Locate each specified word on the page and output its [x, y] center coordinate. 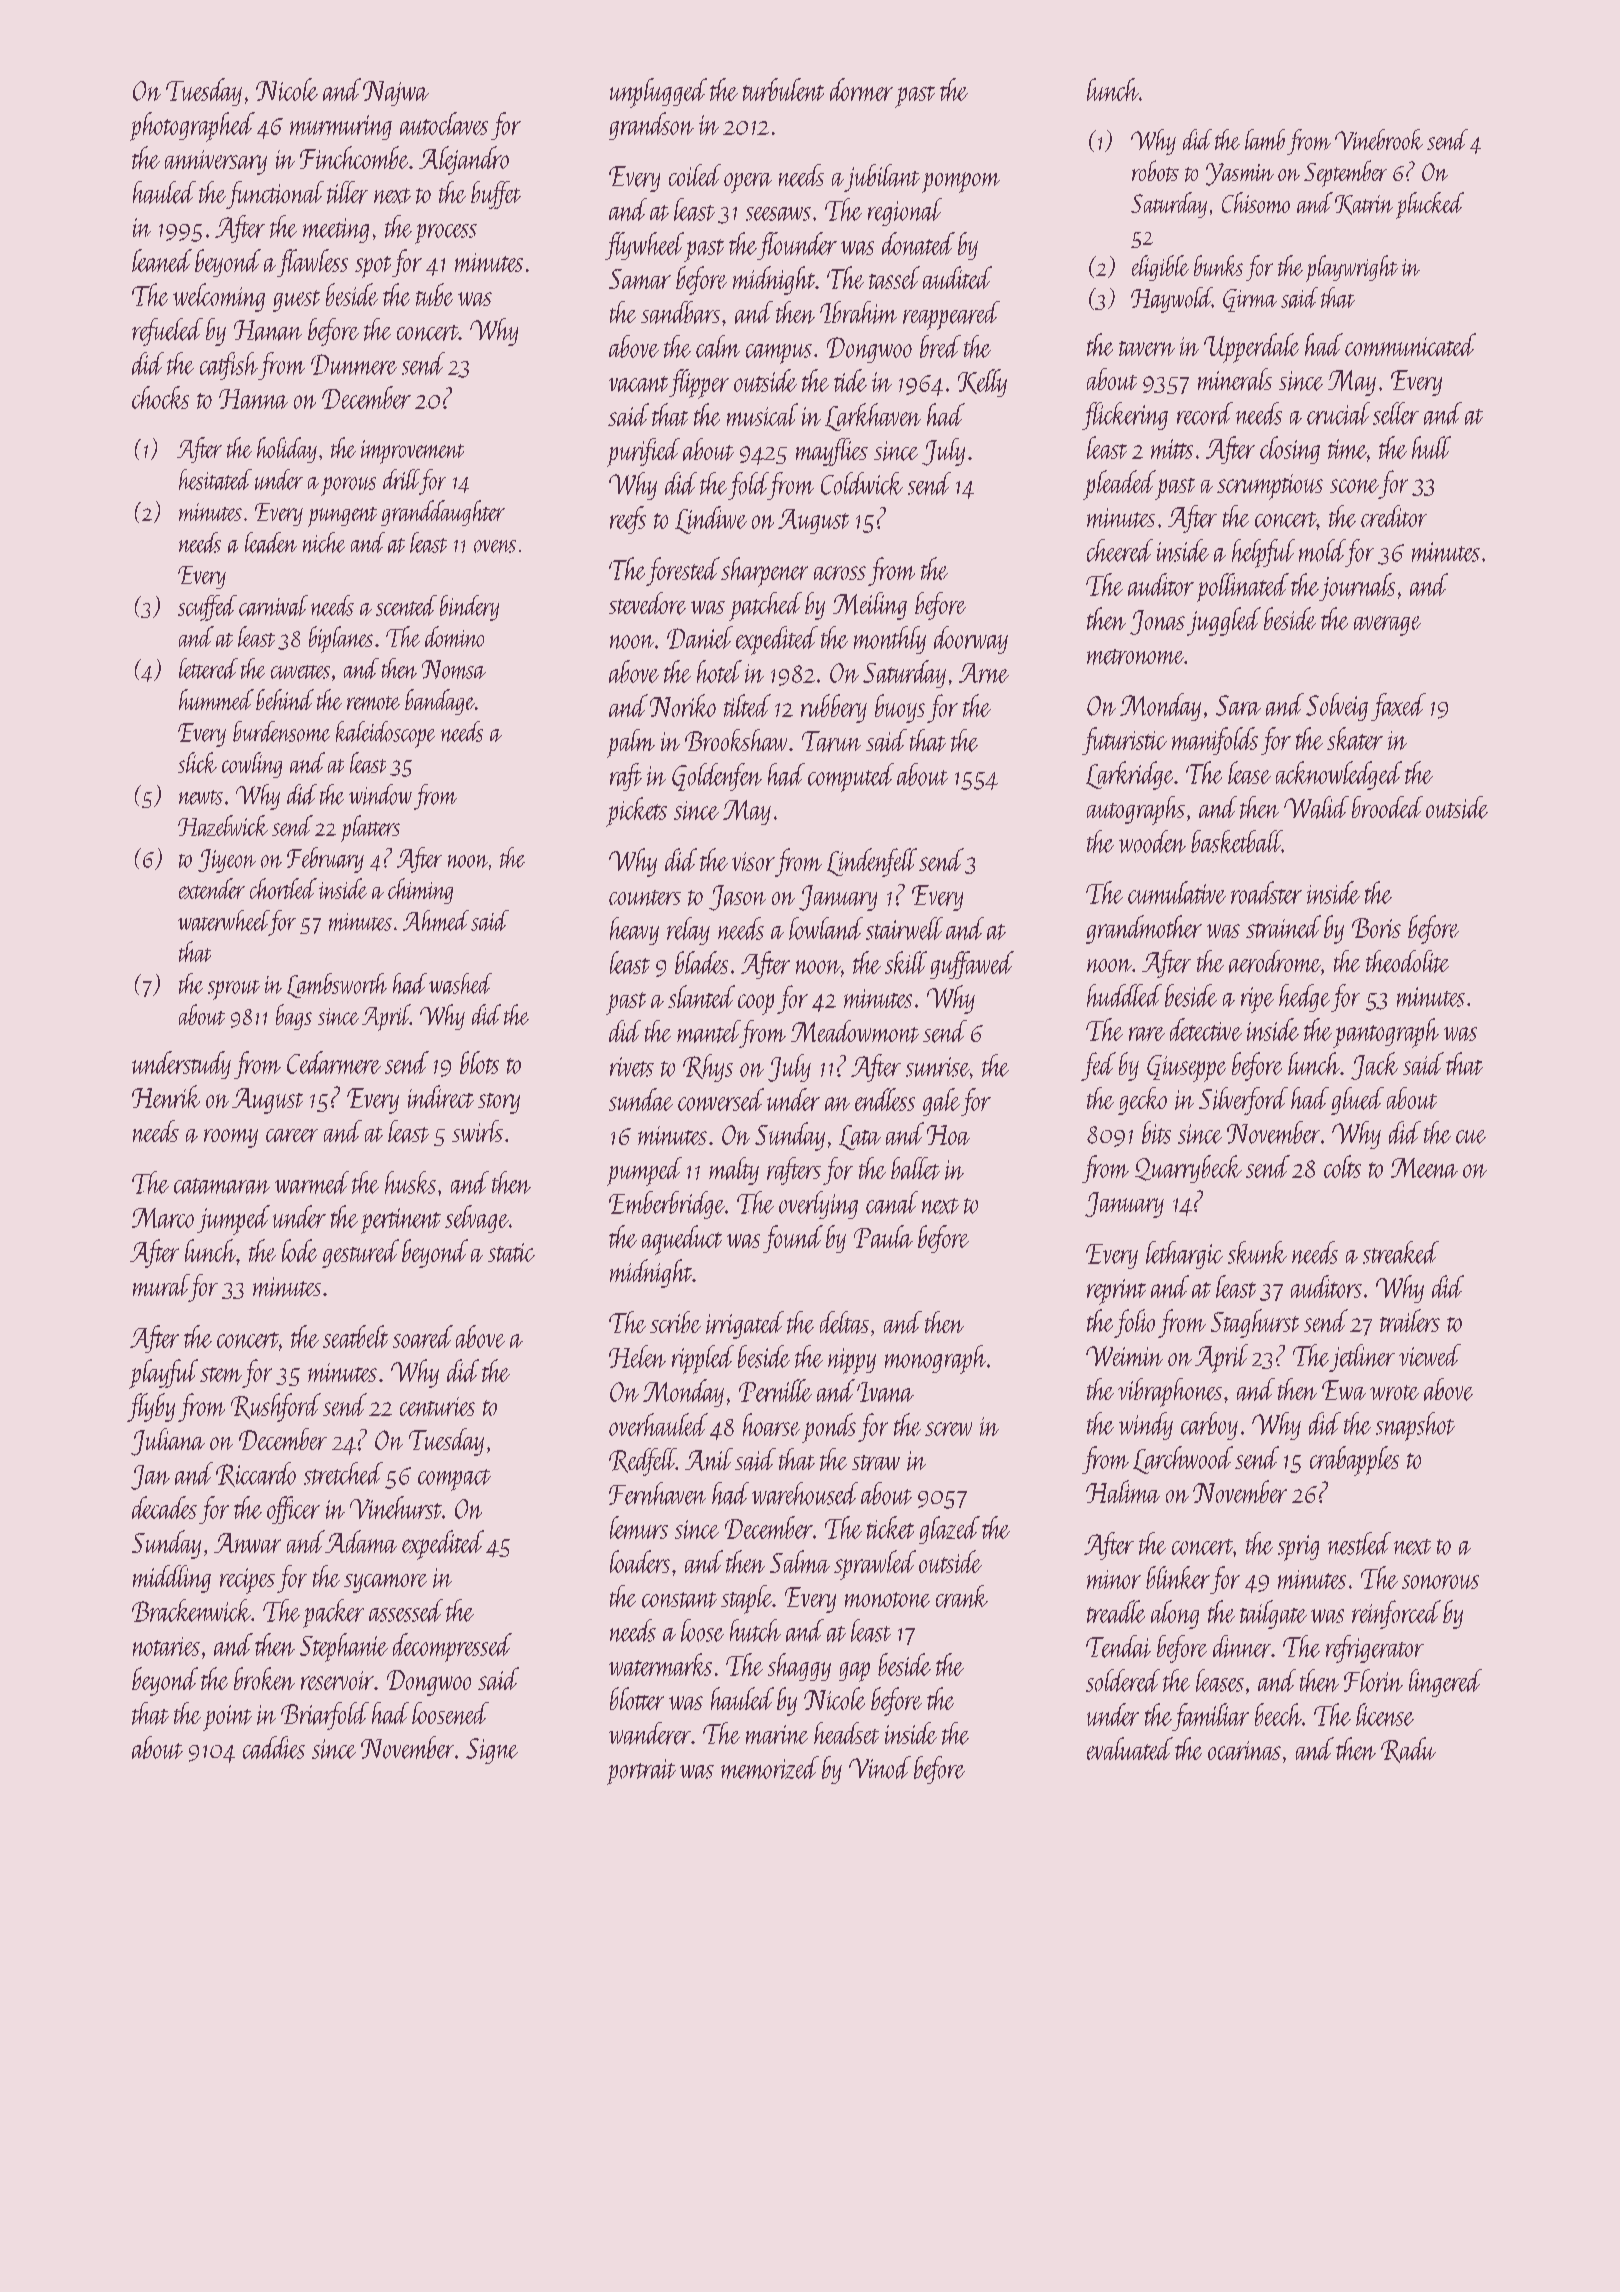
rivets [632, 1067]
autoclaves [444, 123]
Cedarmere [334, 1062]
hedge [1304, 998]
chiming [420, 891]
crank [962, 1596]
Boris [1376, 928]
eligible [1160, 268]
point [227, 1718]
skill [906, 962]
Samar [640, 279]
